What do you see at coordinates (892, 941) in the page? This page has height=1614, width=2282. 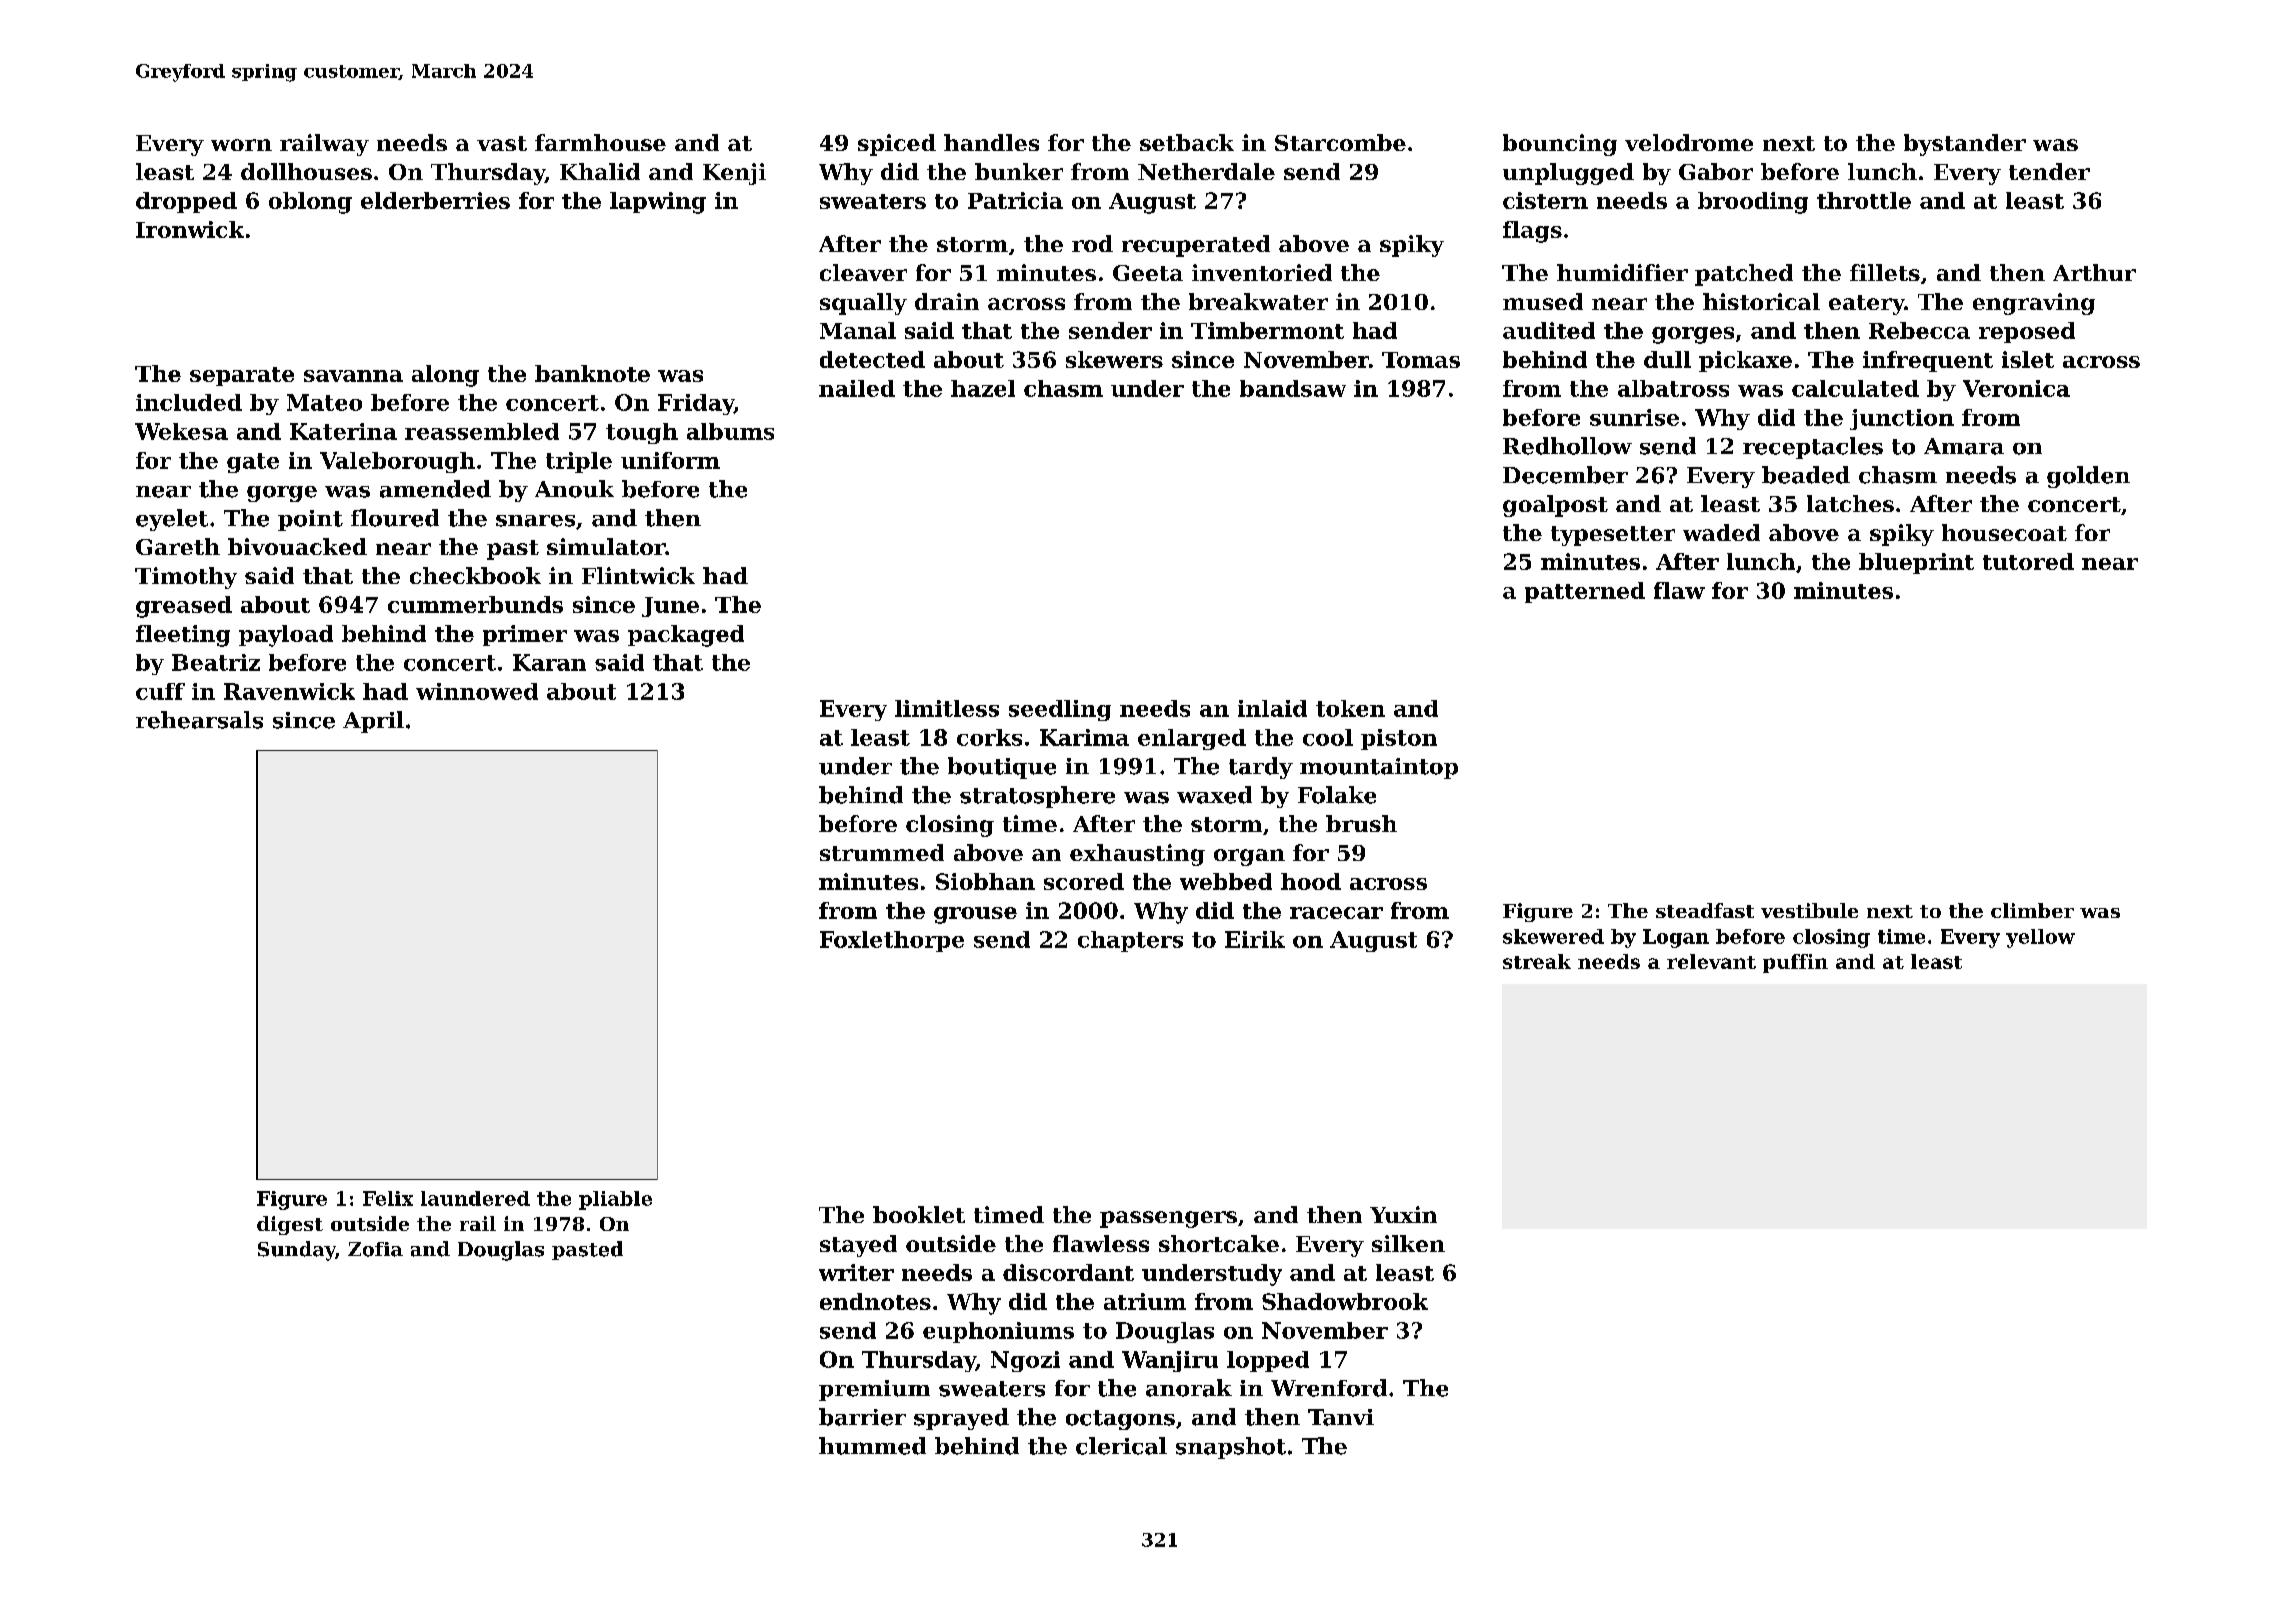 I see `Foxlethorpe` at bounding box center [892, 941].
